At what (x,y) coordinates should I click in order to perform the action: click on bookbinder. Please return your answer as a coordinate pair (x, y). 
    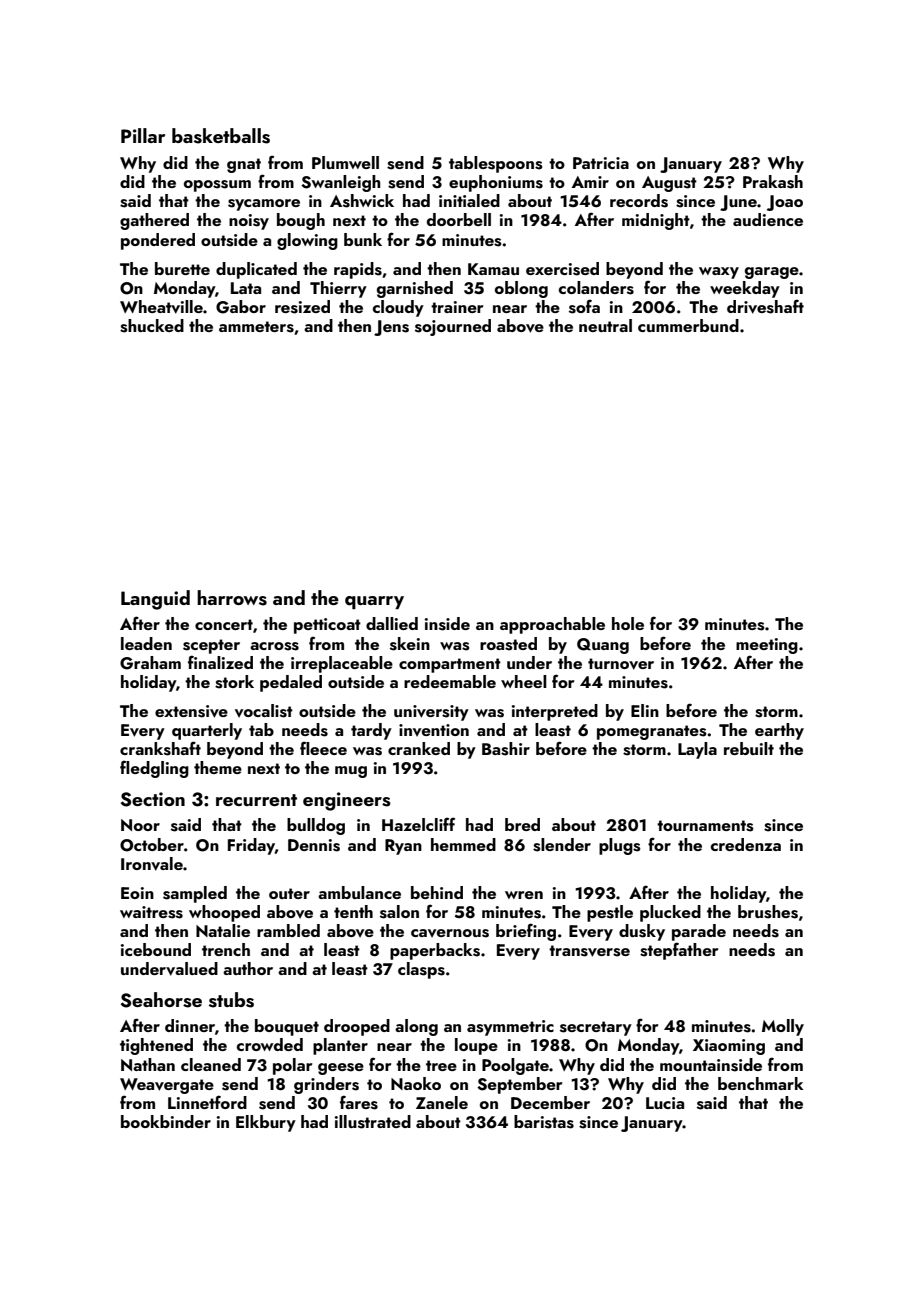
    Looking at the image, I should click on (166, 1121).
